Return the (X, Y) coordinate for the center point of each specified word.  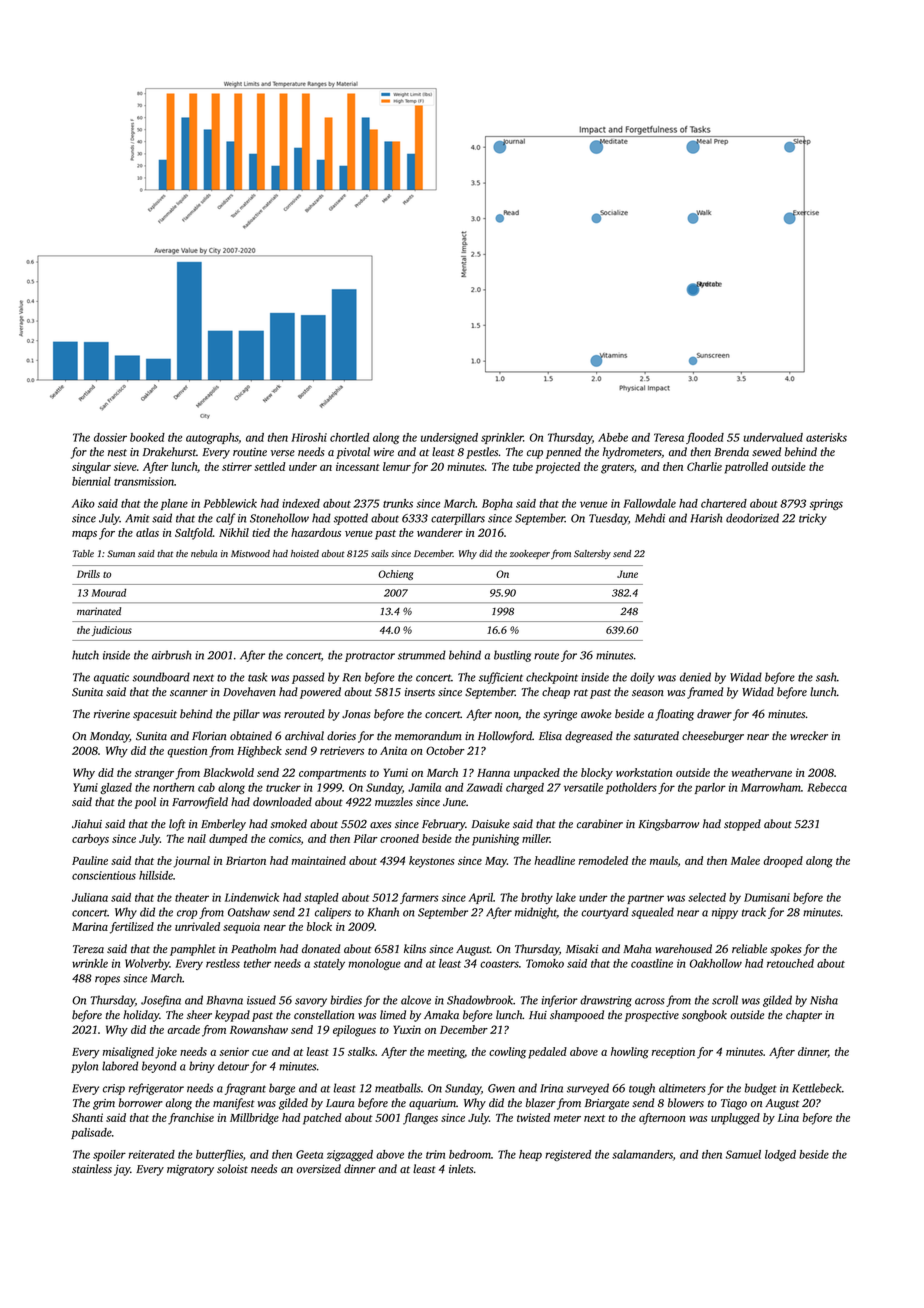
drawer (714, 713)
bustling (512, 656)
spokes (785, 950)
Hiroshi (309, 437)
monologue (374, 964)
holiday (141, 1016)
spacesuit (155, 715)
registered (568, 1155)
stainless (92, 1169)
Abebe (613, 437)
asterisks (826, 437)
